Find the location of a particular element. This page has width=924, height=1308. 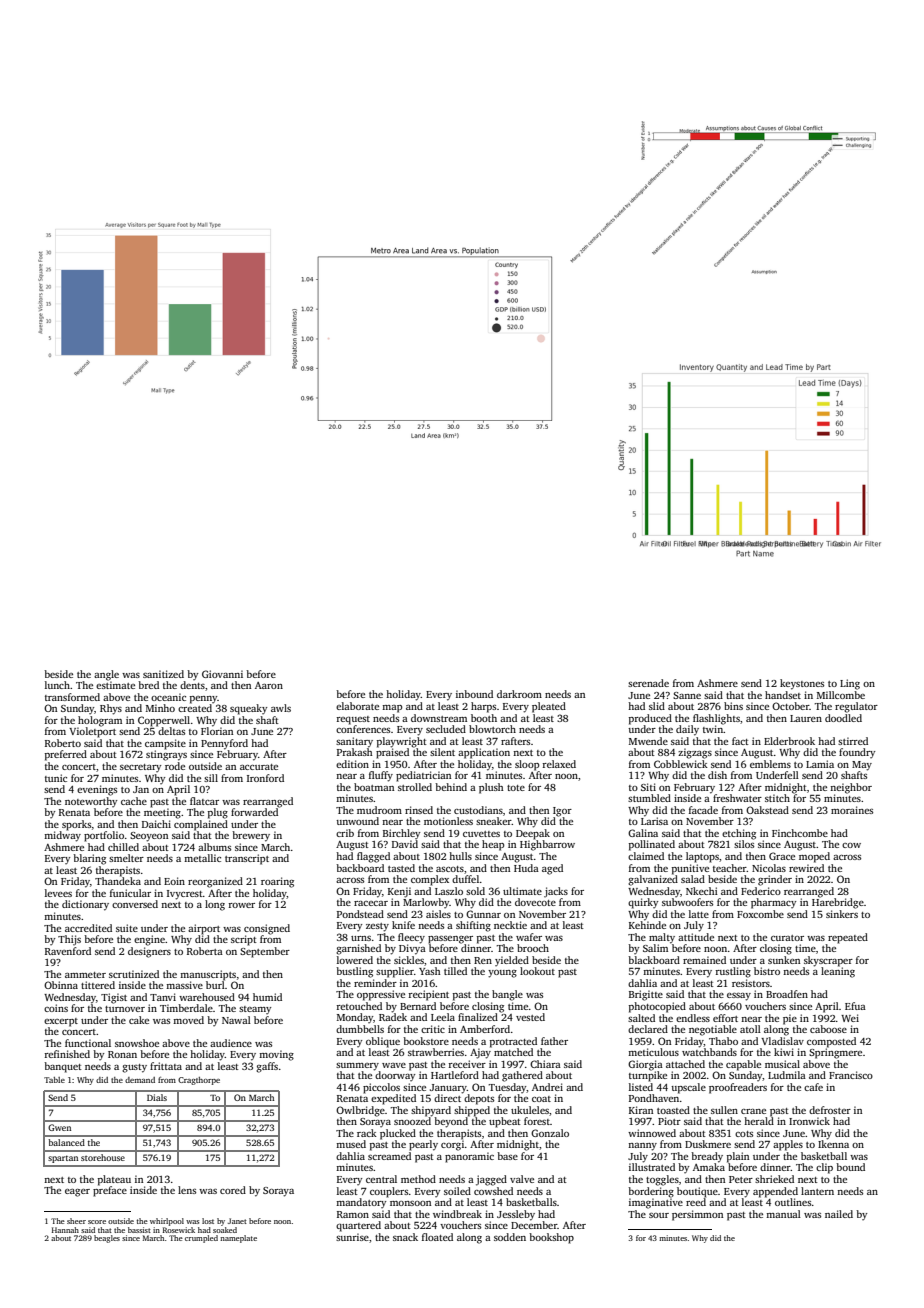

sill is located at coordinates (211, 778).
